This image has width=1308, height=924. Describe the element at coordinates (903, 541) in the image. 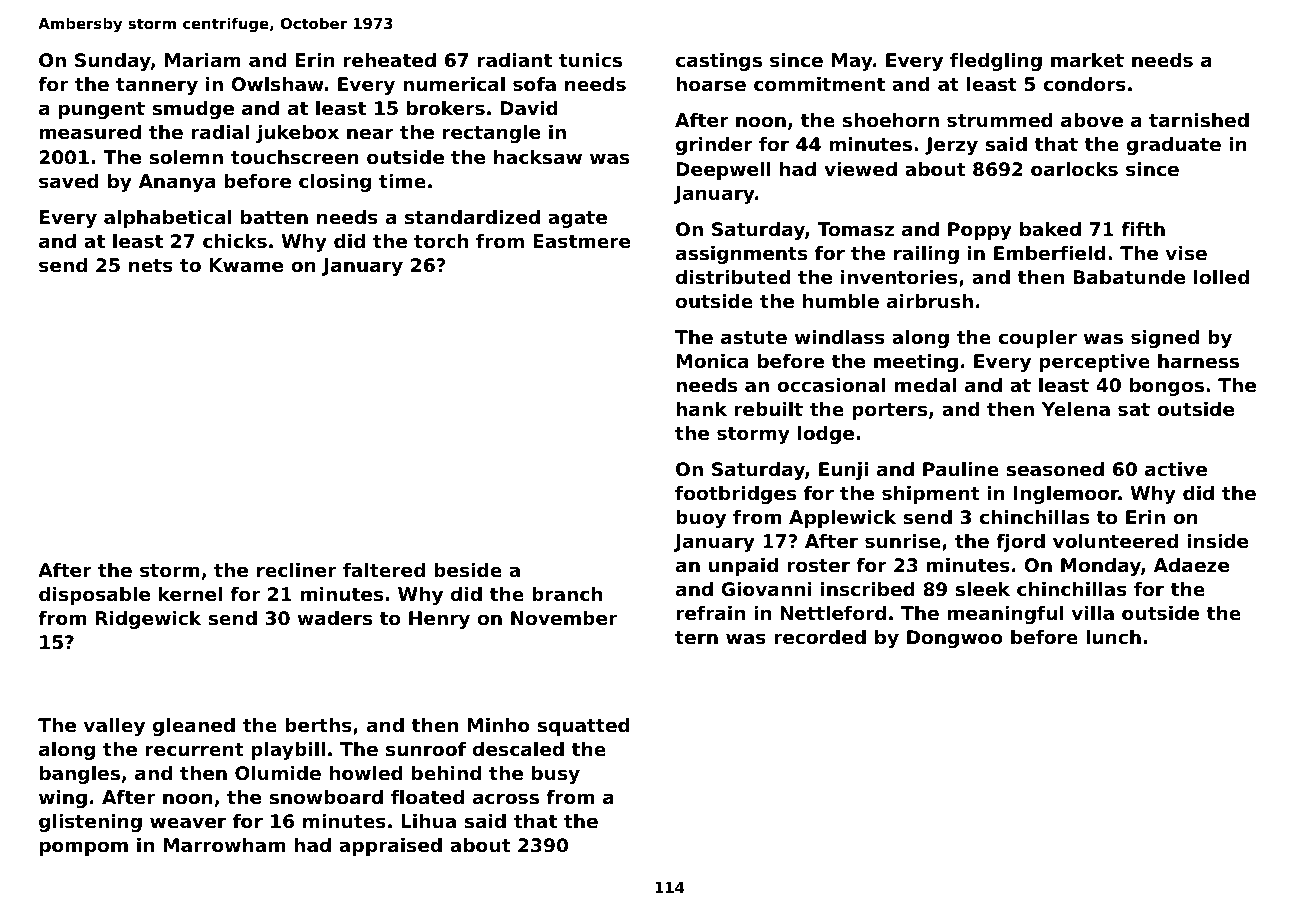

I see `sunrise` at that location.
